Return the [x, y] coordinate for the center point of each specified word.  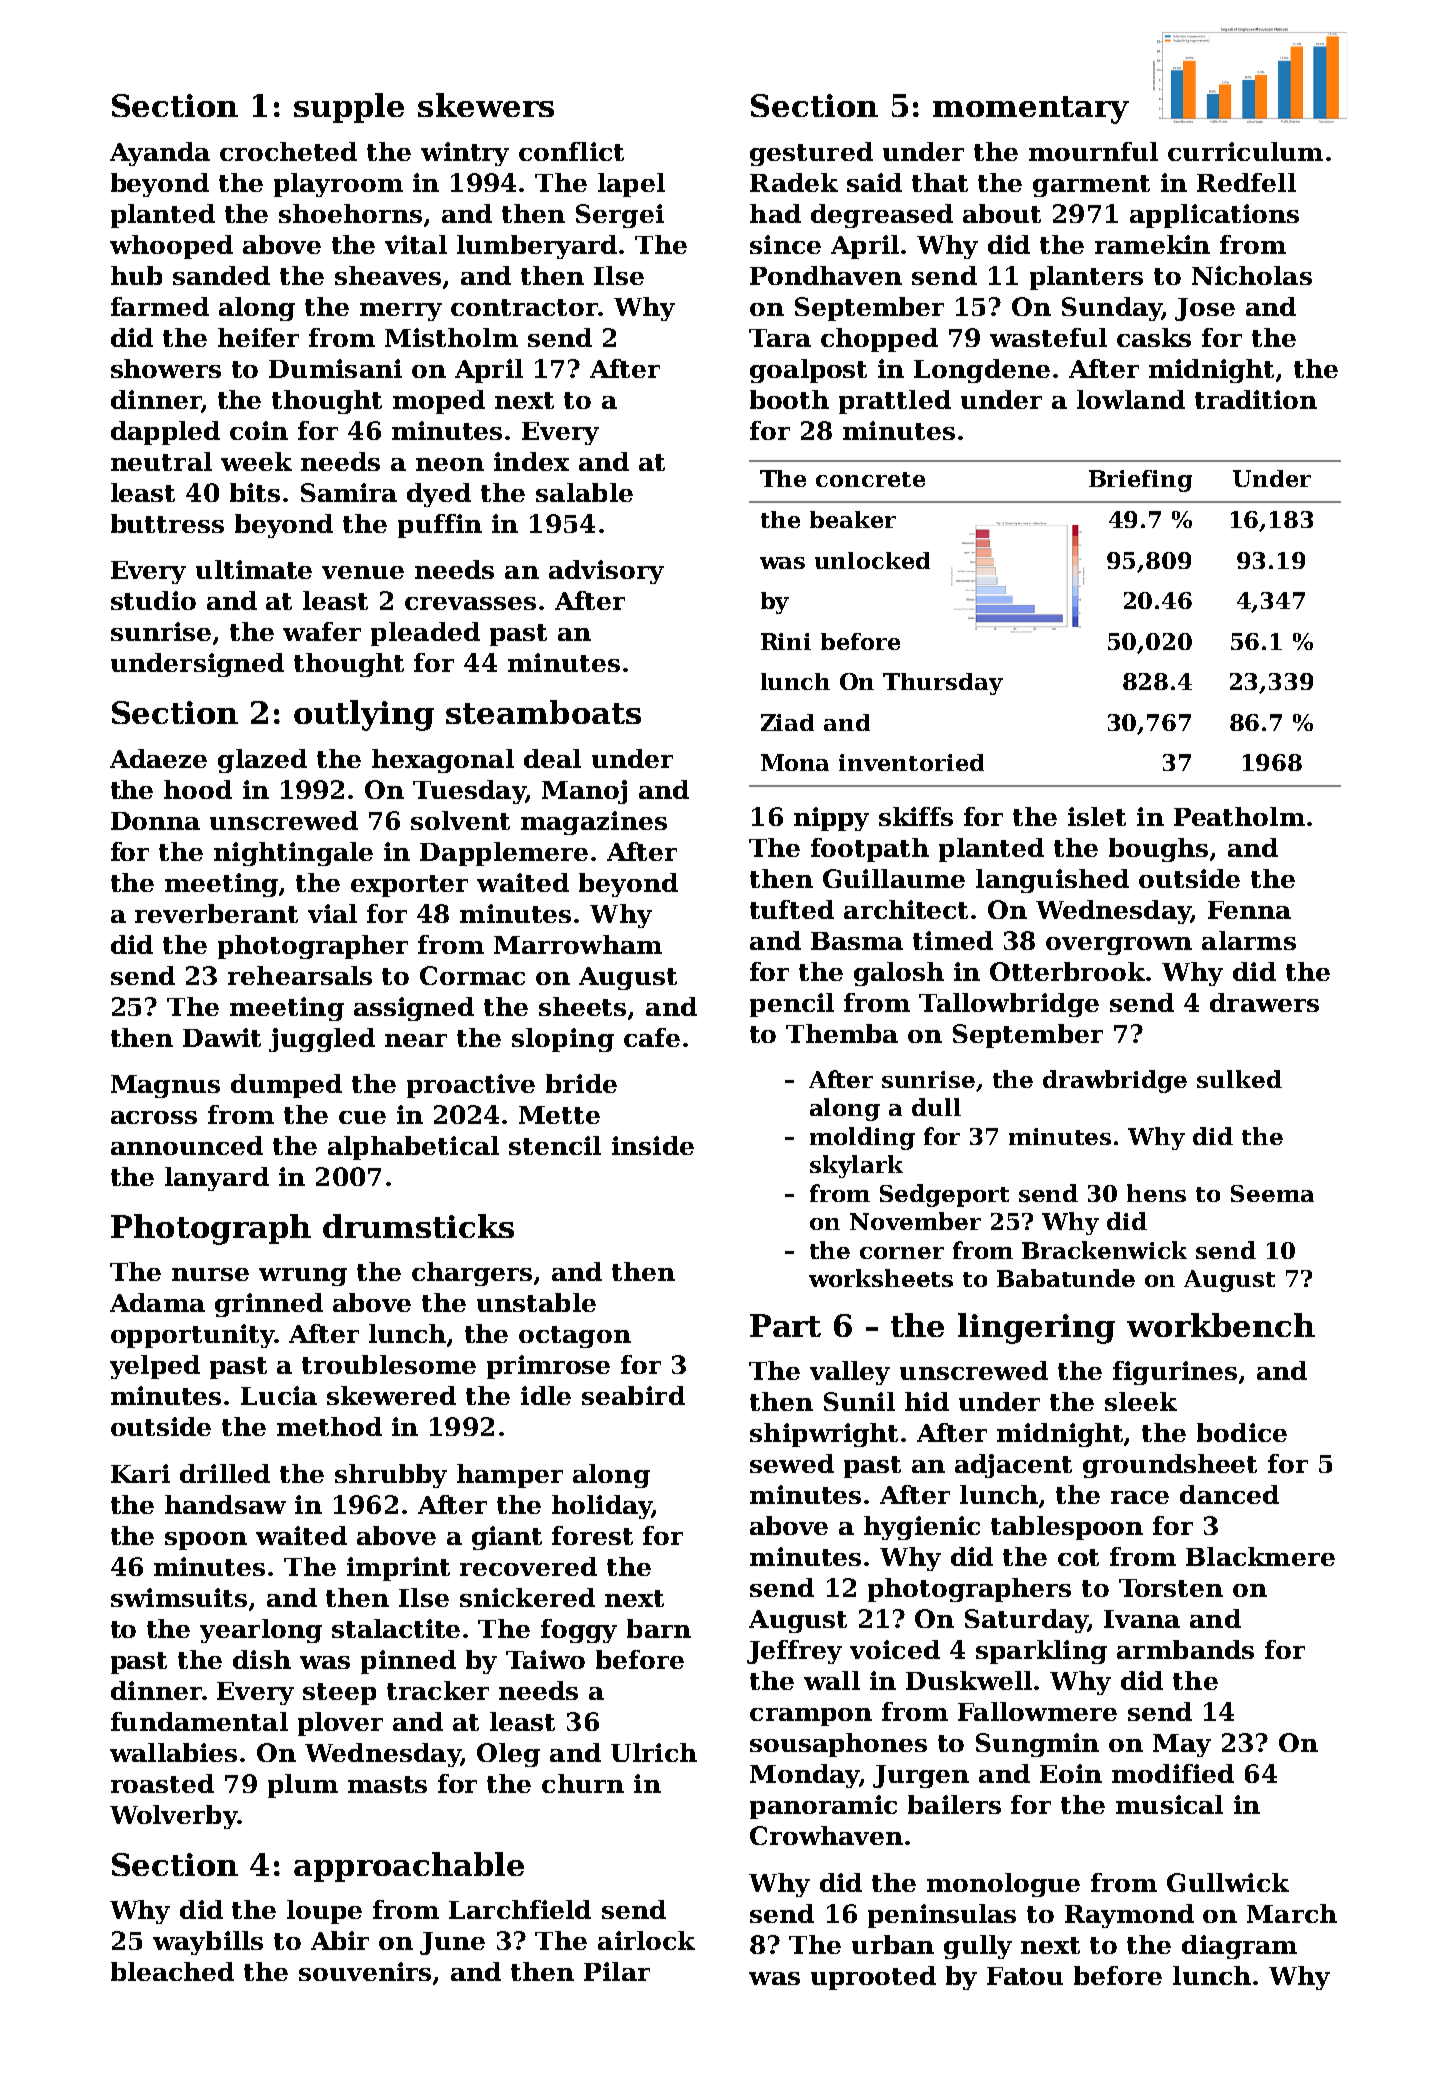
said [874, 182]
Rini [786, 641]
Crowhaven [826, 1835]
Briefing [1140, 481]
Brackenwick [1104, 1250]
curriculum [1245, 151]
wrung [303, 1277]
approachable [409, 1867]
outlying [364, 715]
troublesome [389, 1364]
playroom [338, 185]
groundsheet [1170, 1466]
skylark [856, 1166]
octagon [575, 1337]
